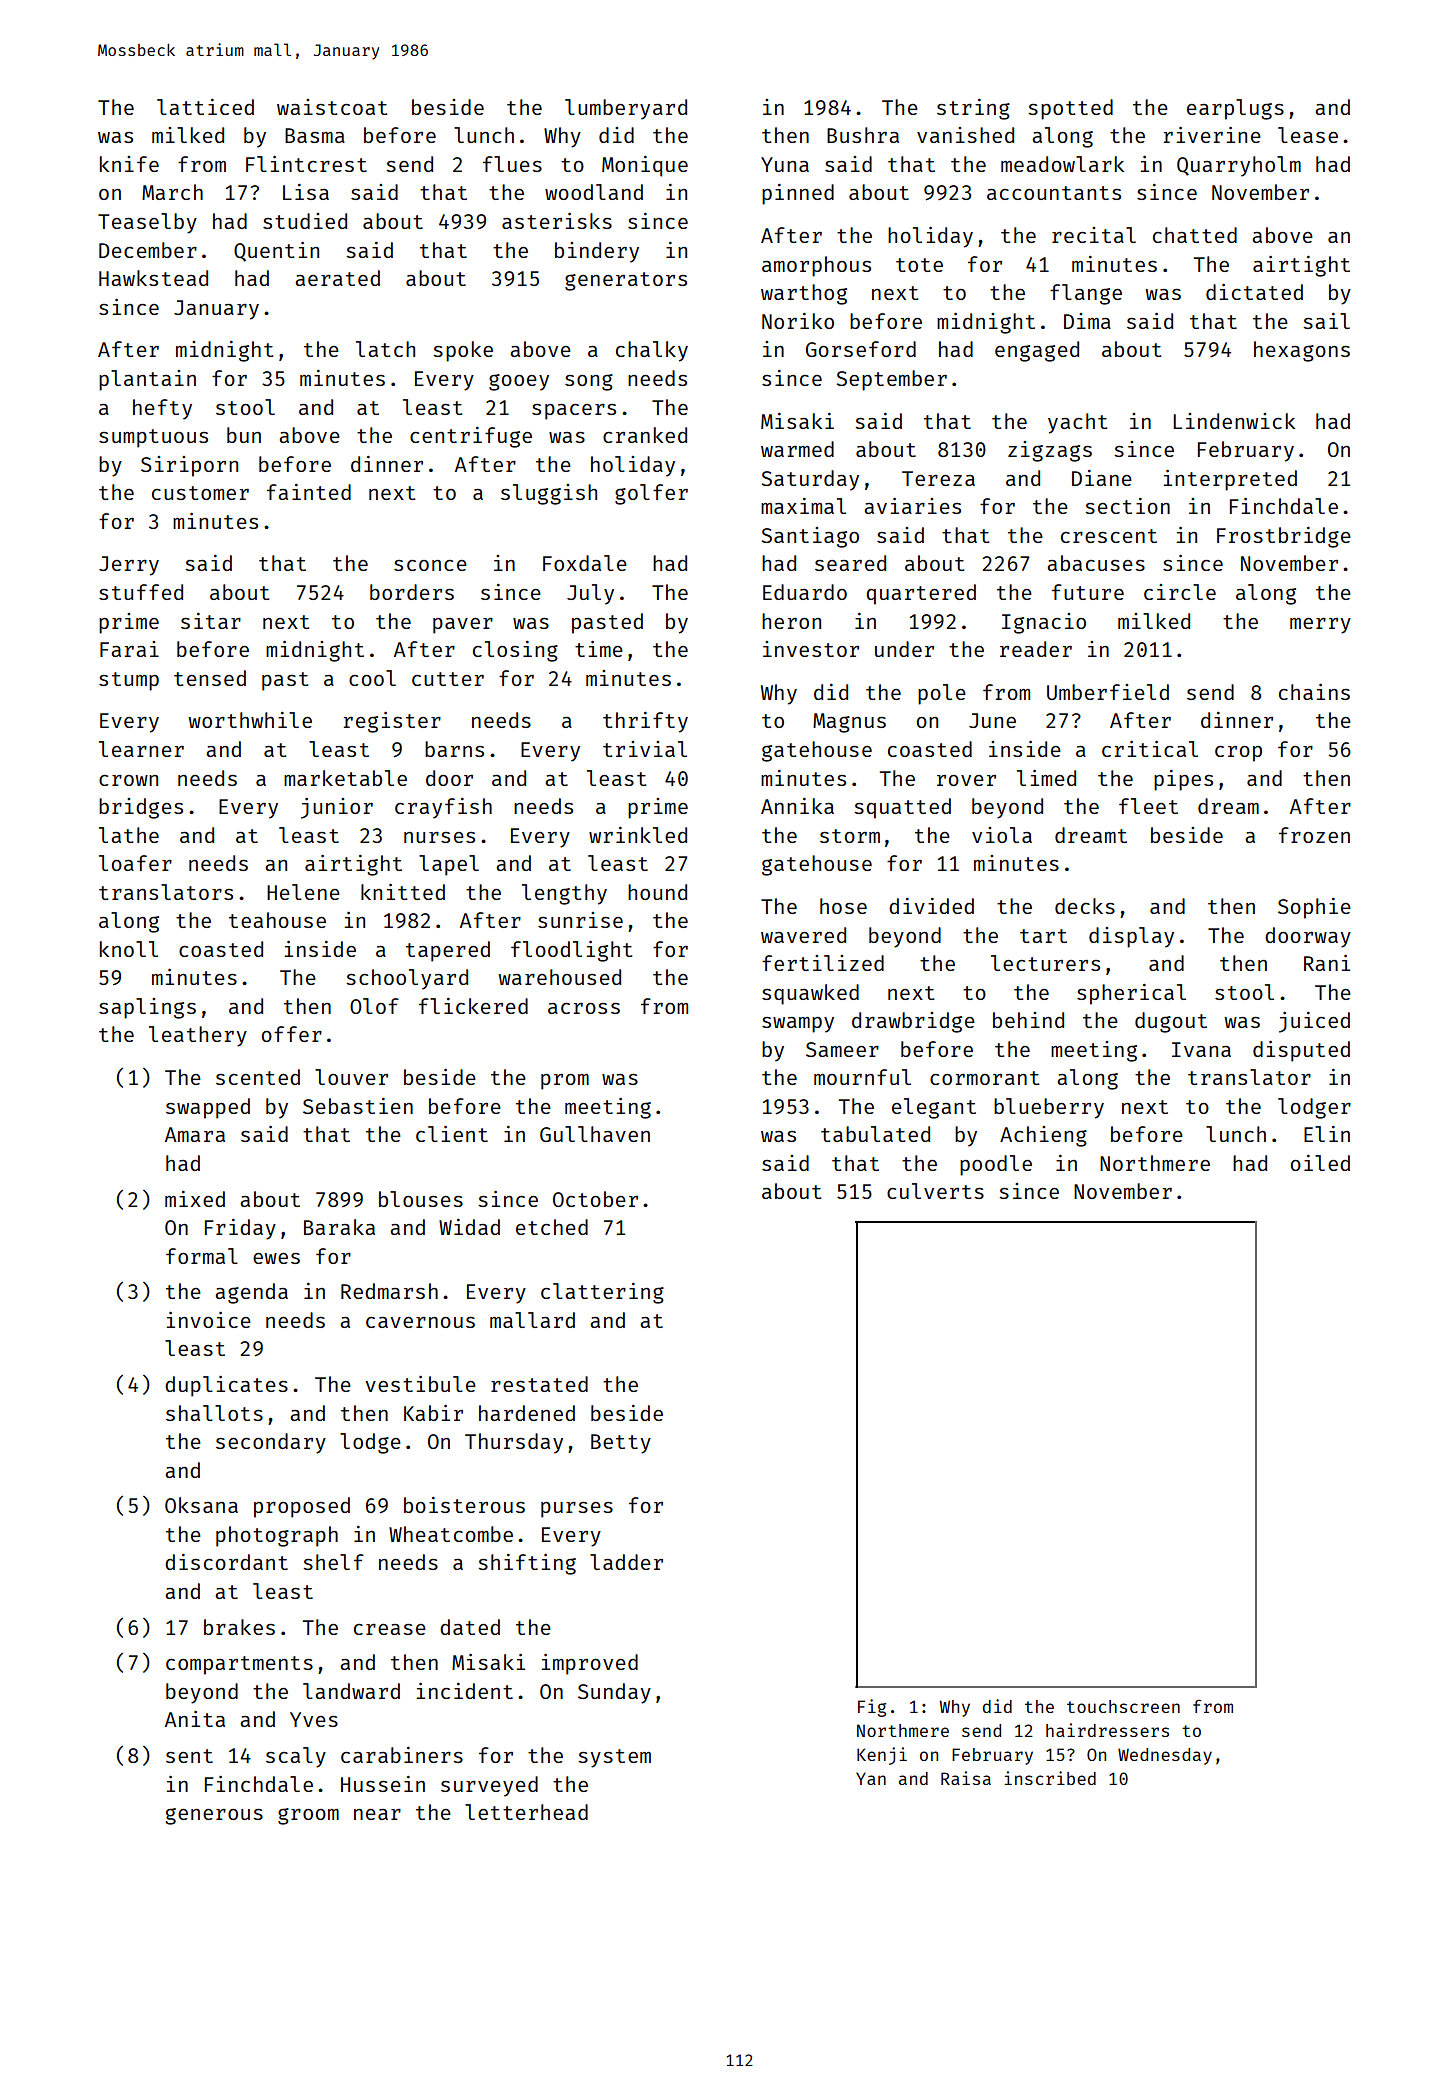 The height and width of the screenshot is (2100, 1450). I want to click on latticed, so click(205, 107).
